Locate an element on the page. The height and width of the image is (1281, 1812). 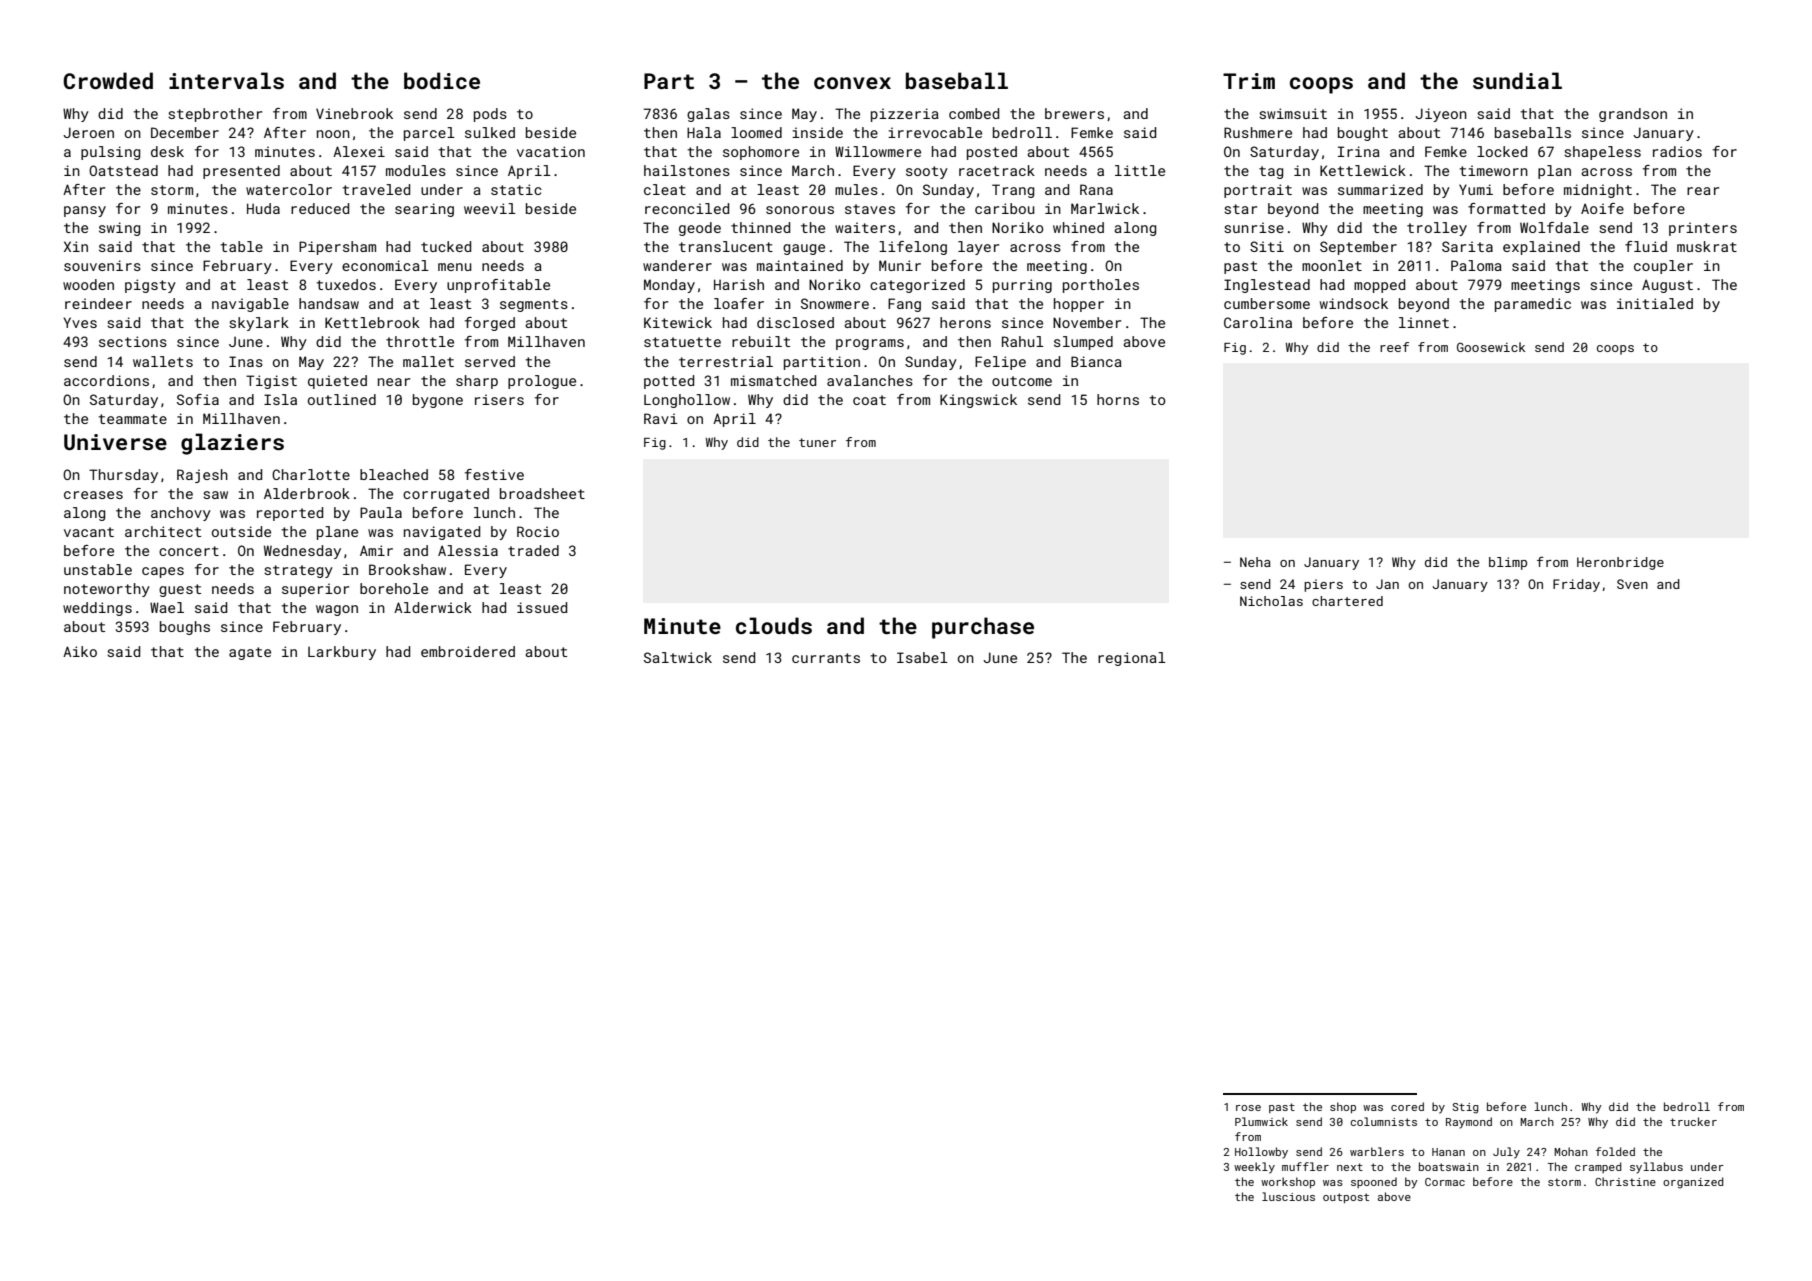
regional is located at coordinates (1132, 659).
